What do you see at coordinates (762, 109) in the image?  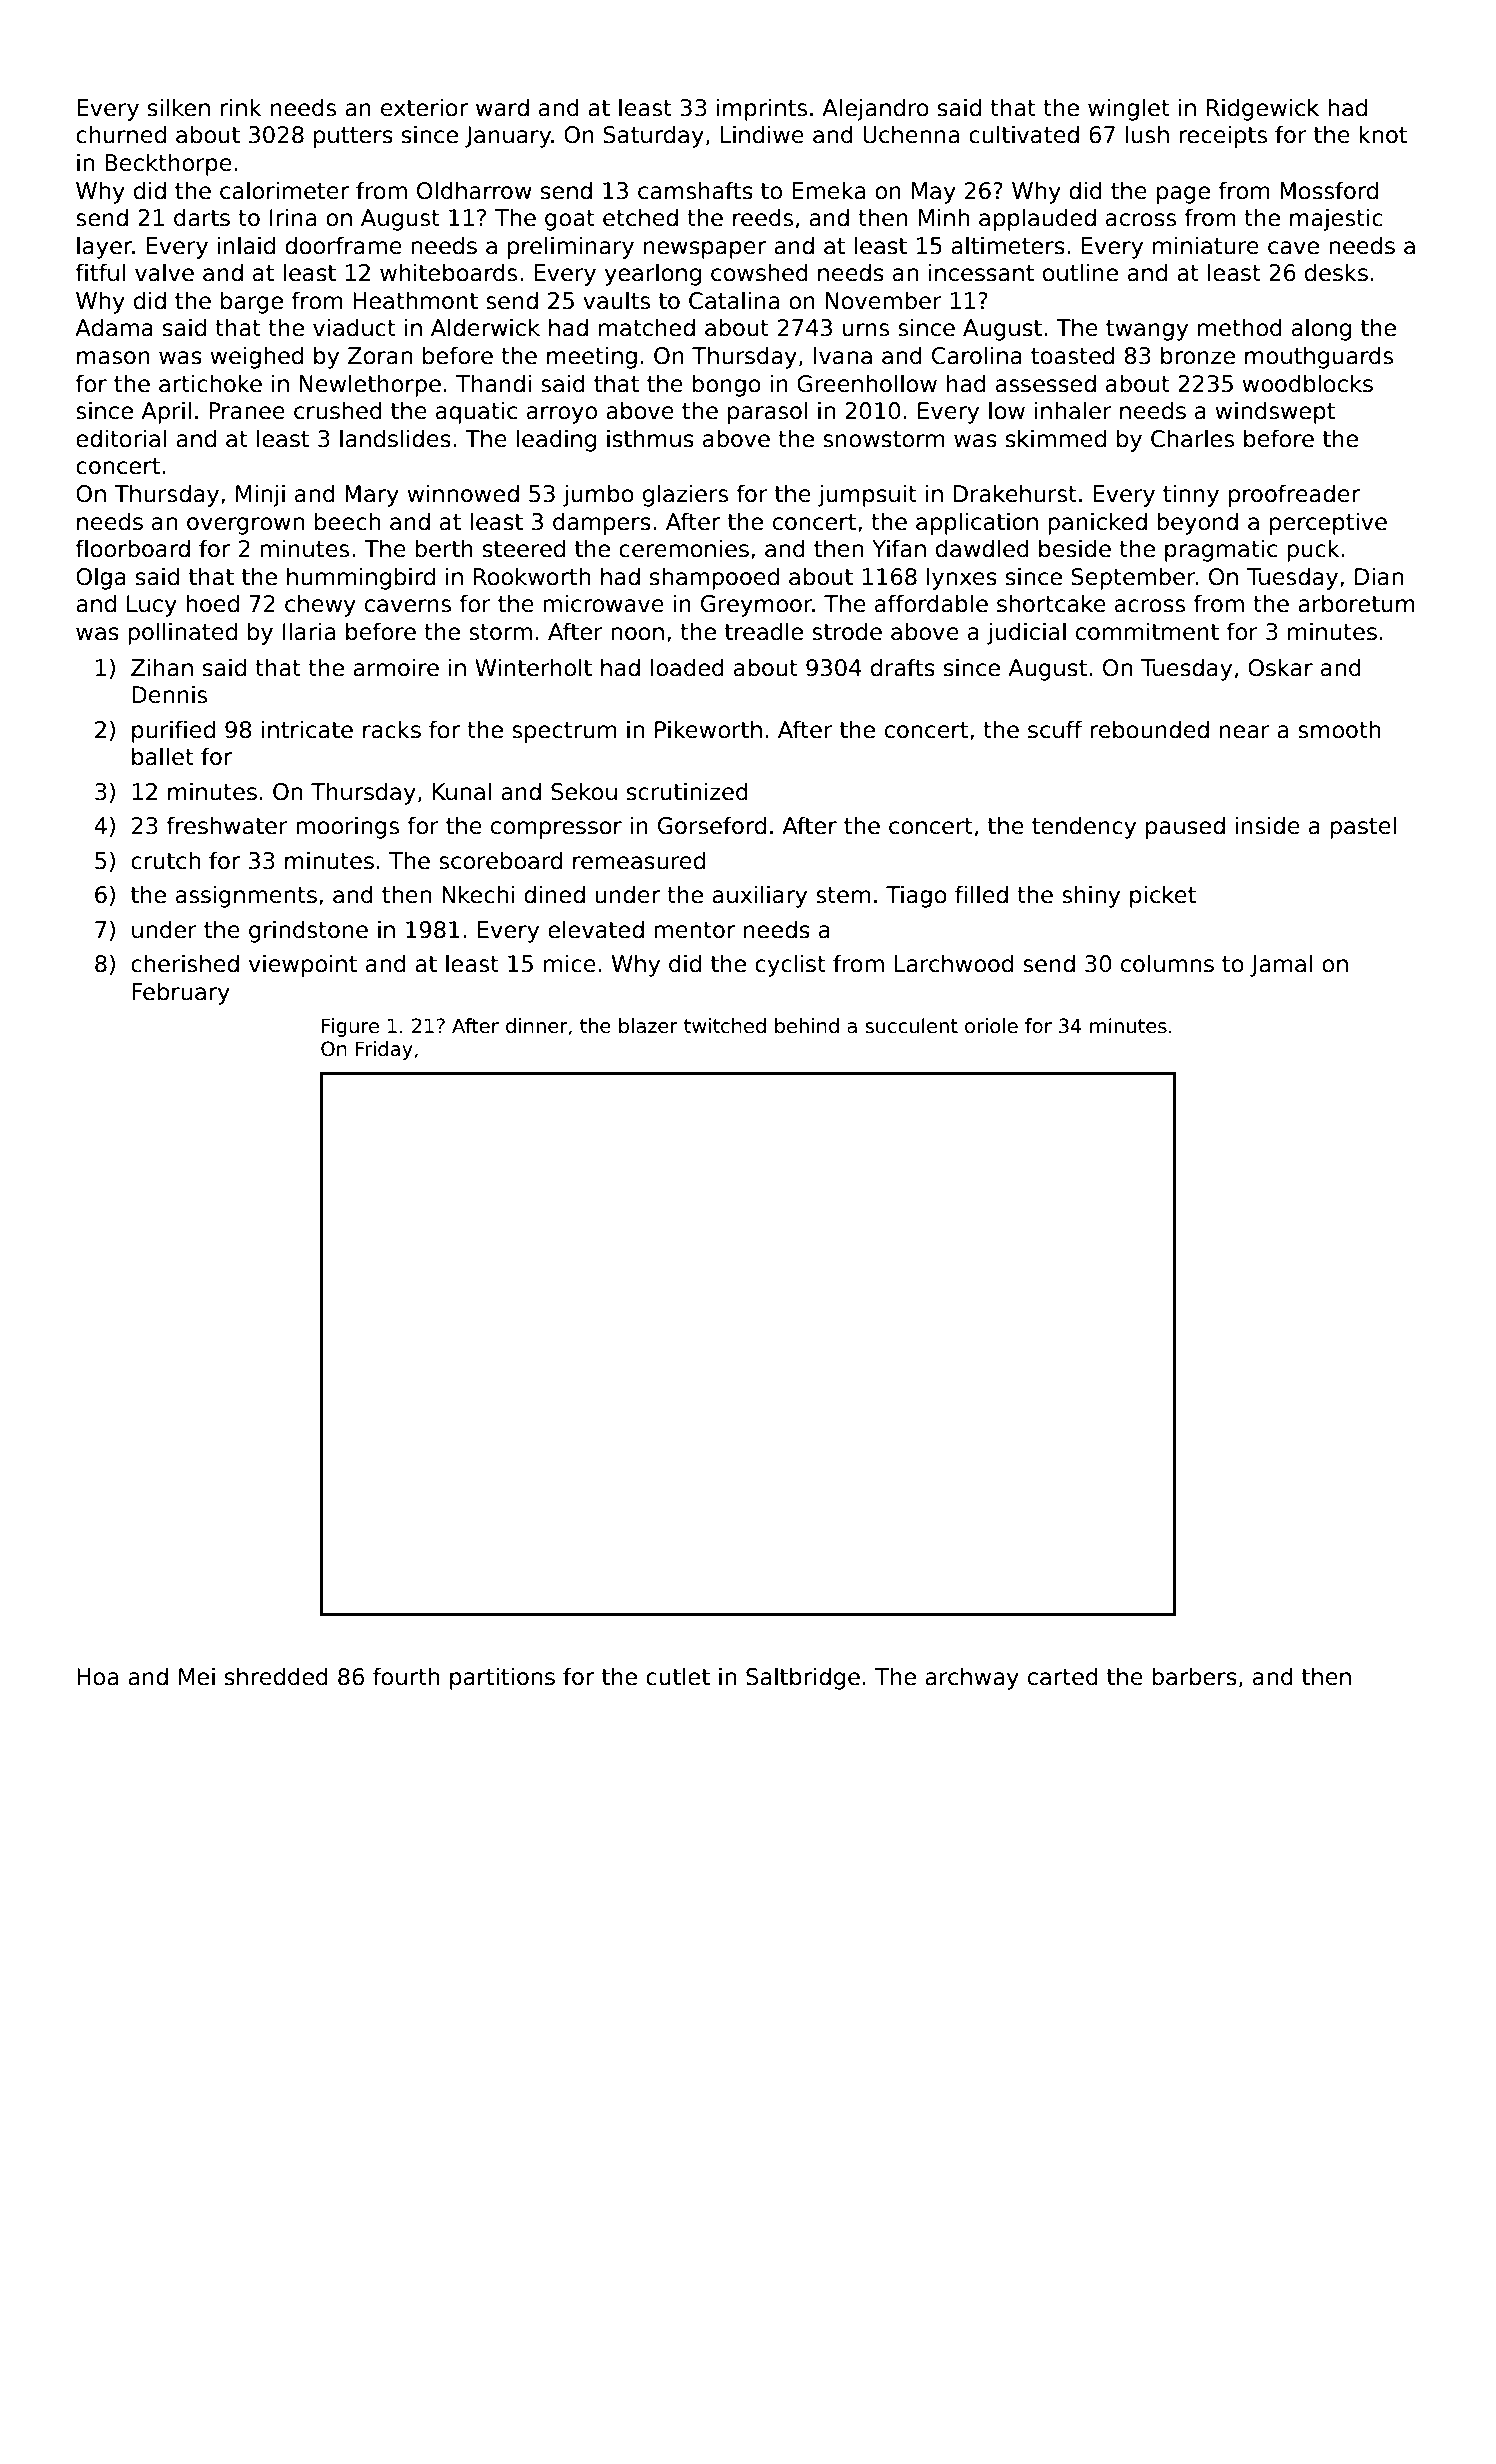 I see `imprints` at bounding box center [762, 109].
